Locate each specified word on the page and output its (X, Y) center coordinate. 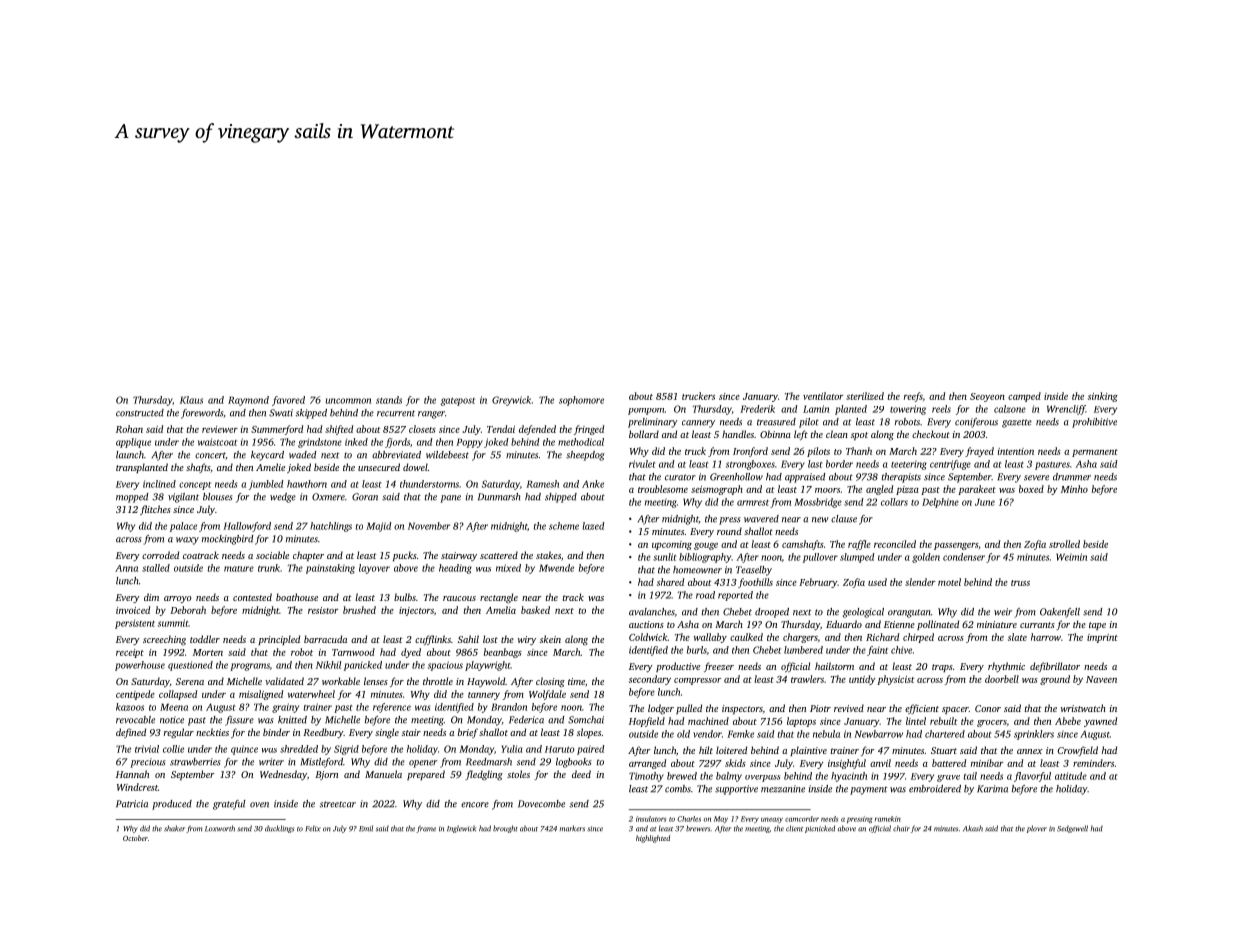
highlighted (653, 839)
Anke (593, 484)
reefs (913, 397)
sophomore (581, 401)
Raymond (248, 401)
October (135, 838)
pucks (405, 556)
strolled (1064, 544)
